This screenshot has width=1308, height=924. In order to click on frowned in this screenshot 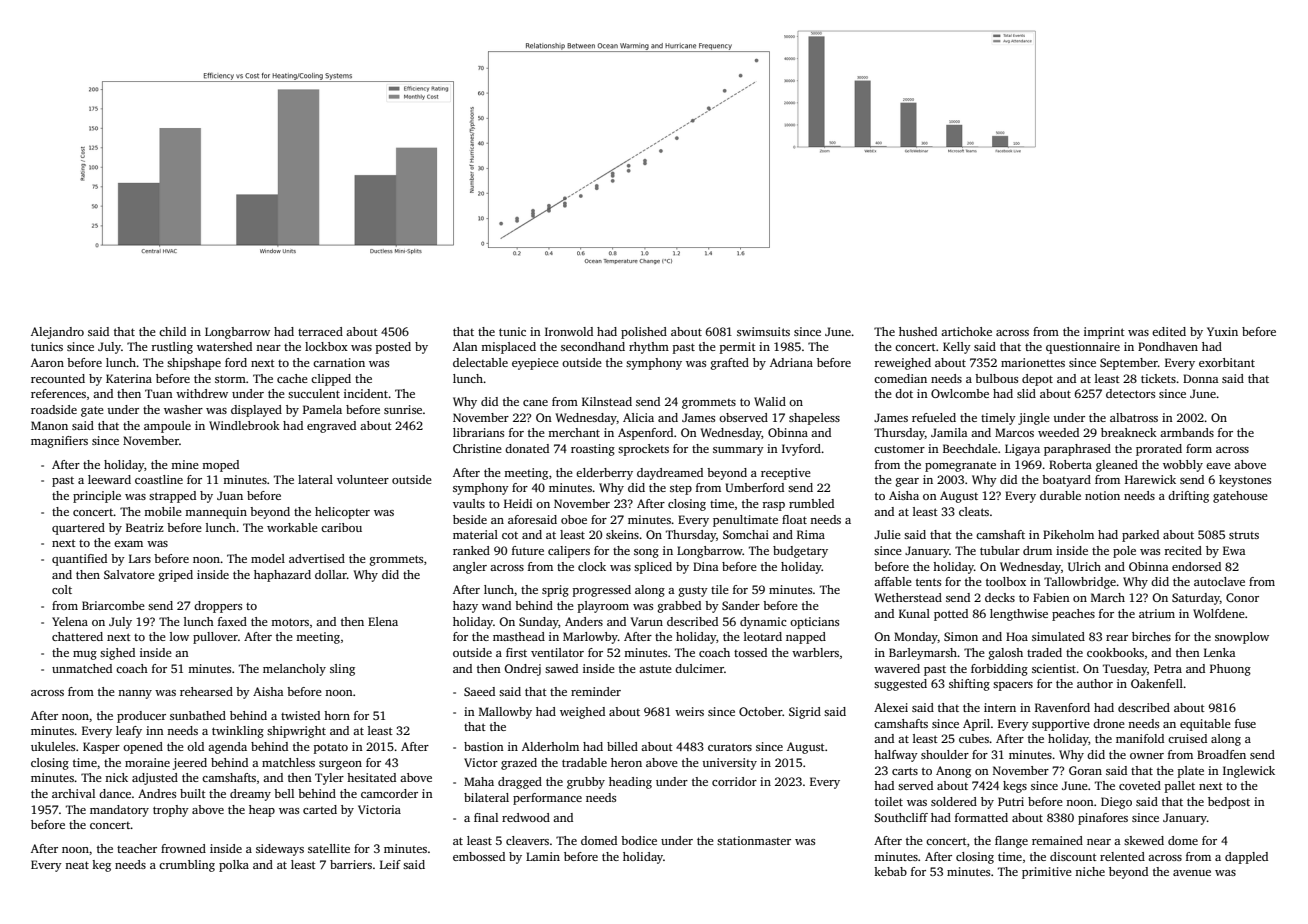, I will do `click(183, 848)`.
